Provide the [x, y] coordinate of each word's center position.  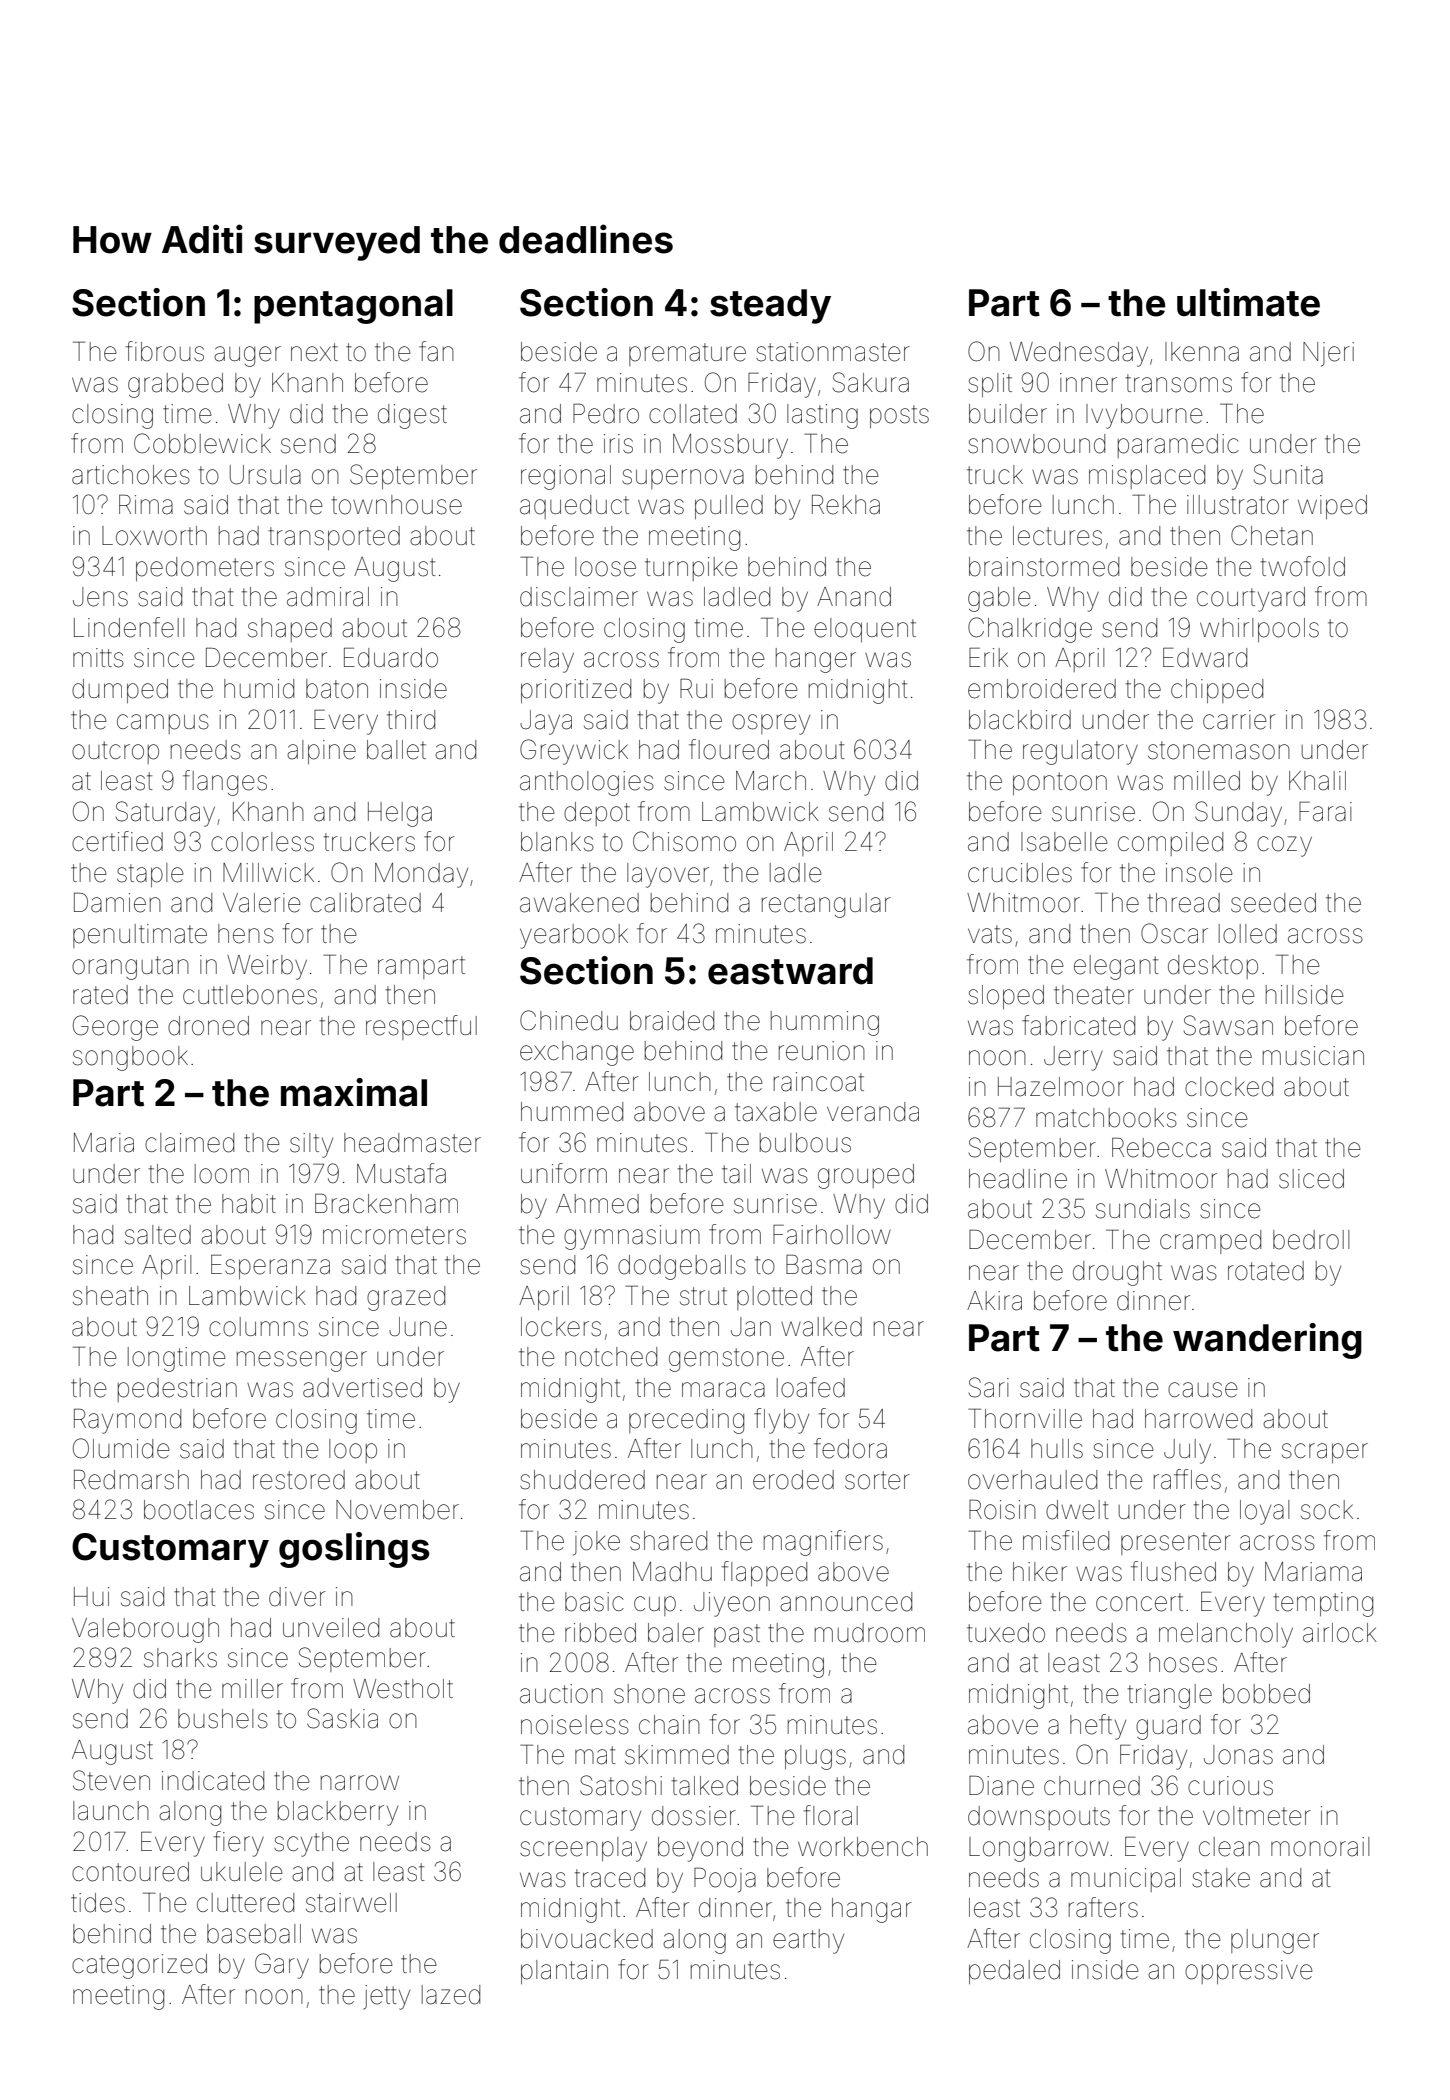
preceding [686, 1421]
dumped [120, 691]
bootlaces [199, 1510]
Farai [1325, 812]
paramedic [1178, 446]
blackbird [1020, 720]
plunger [1275, 1941]
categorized [139, 1966]
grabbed [175, 385]
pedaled [1014, 1972]
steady [770, 306]
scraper [1325, 1453]
